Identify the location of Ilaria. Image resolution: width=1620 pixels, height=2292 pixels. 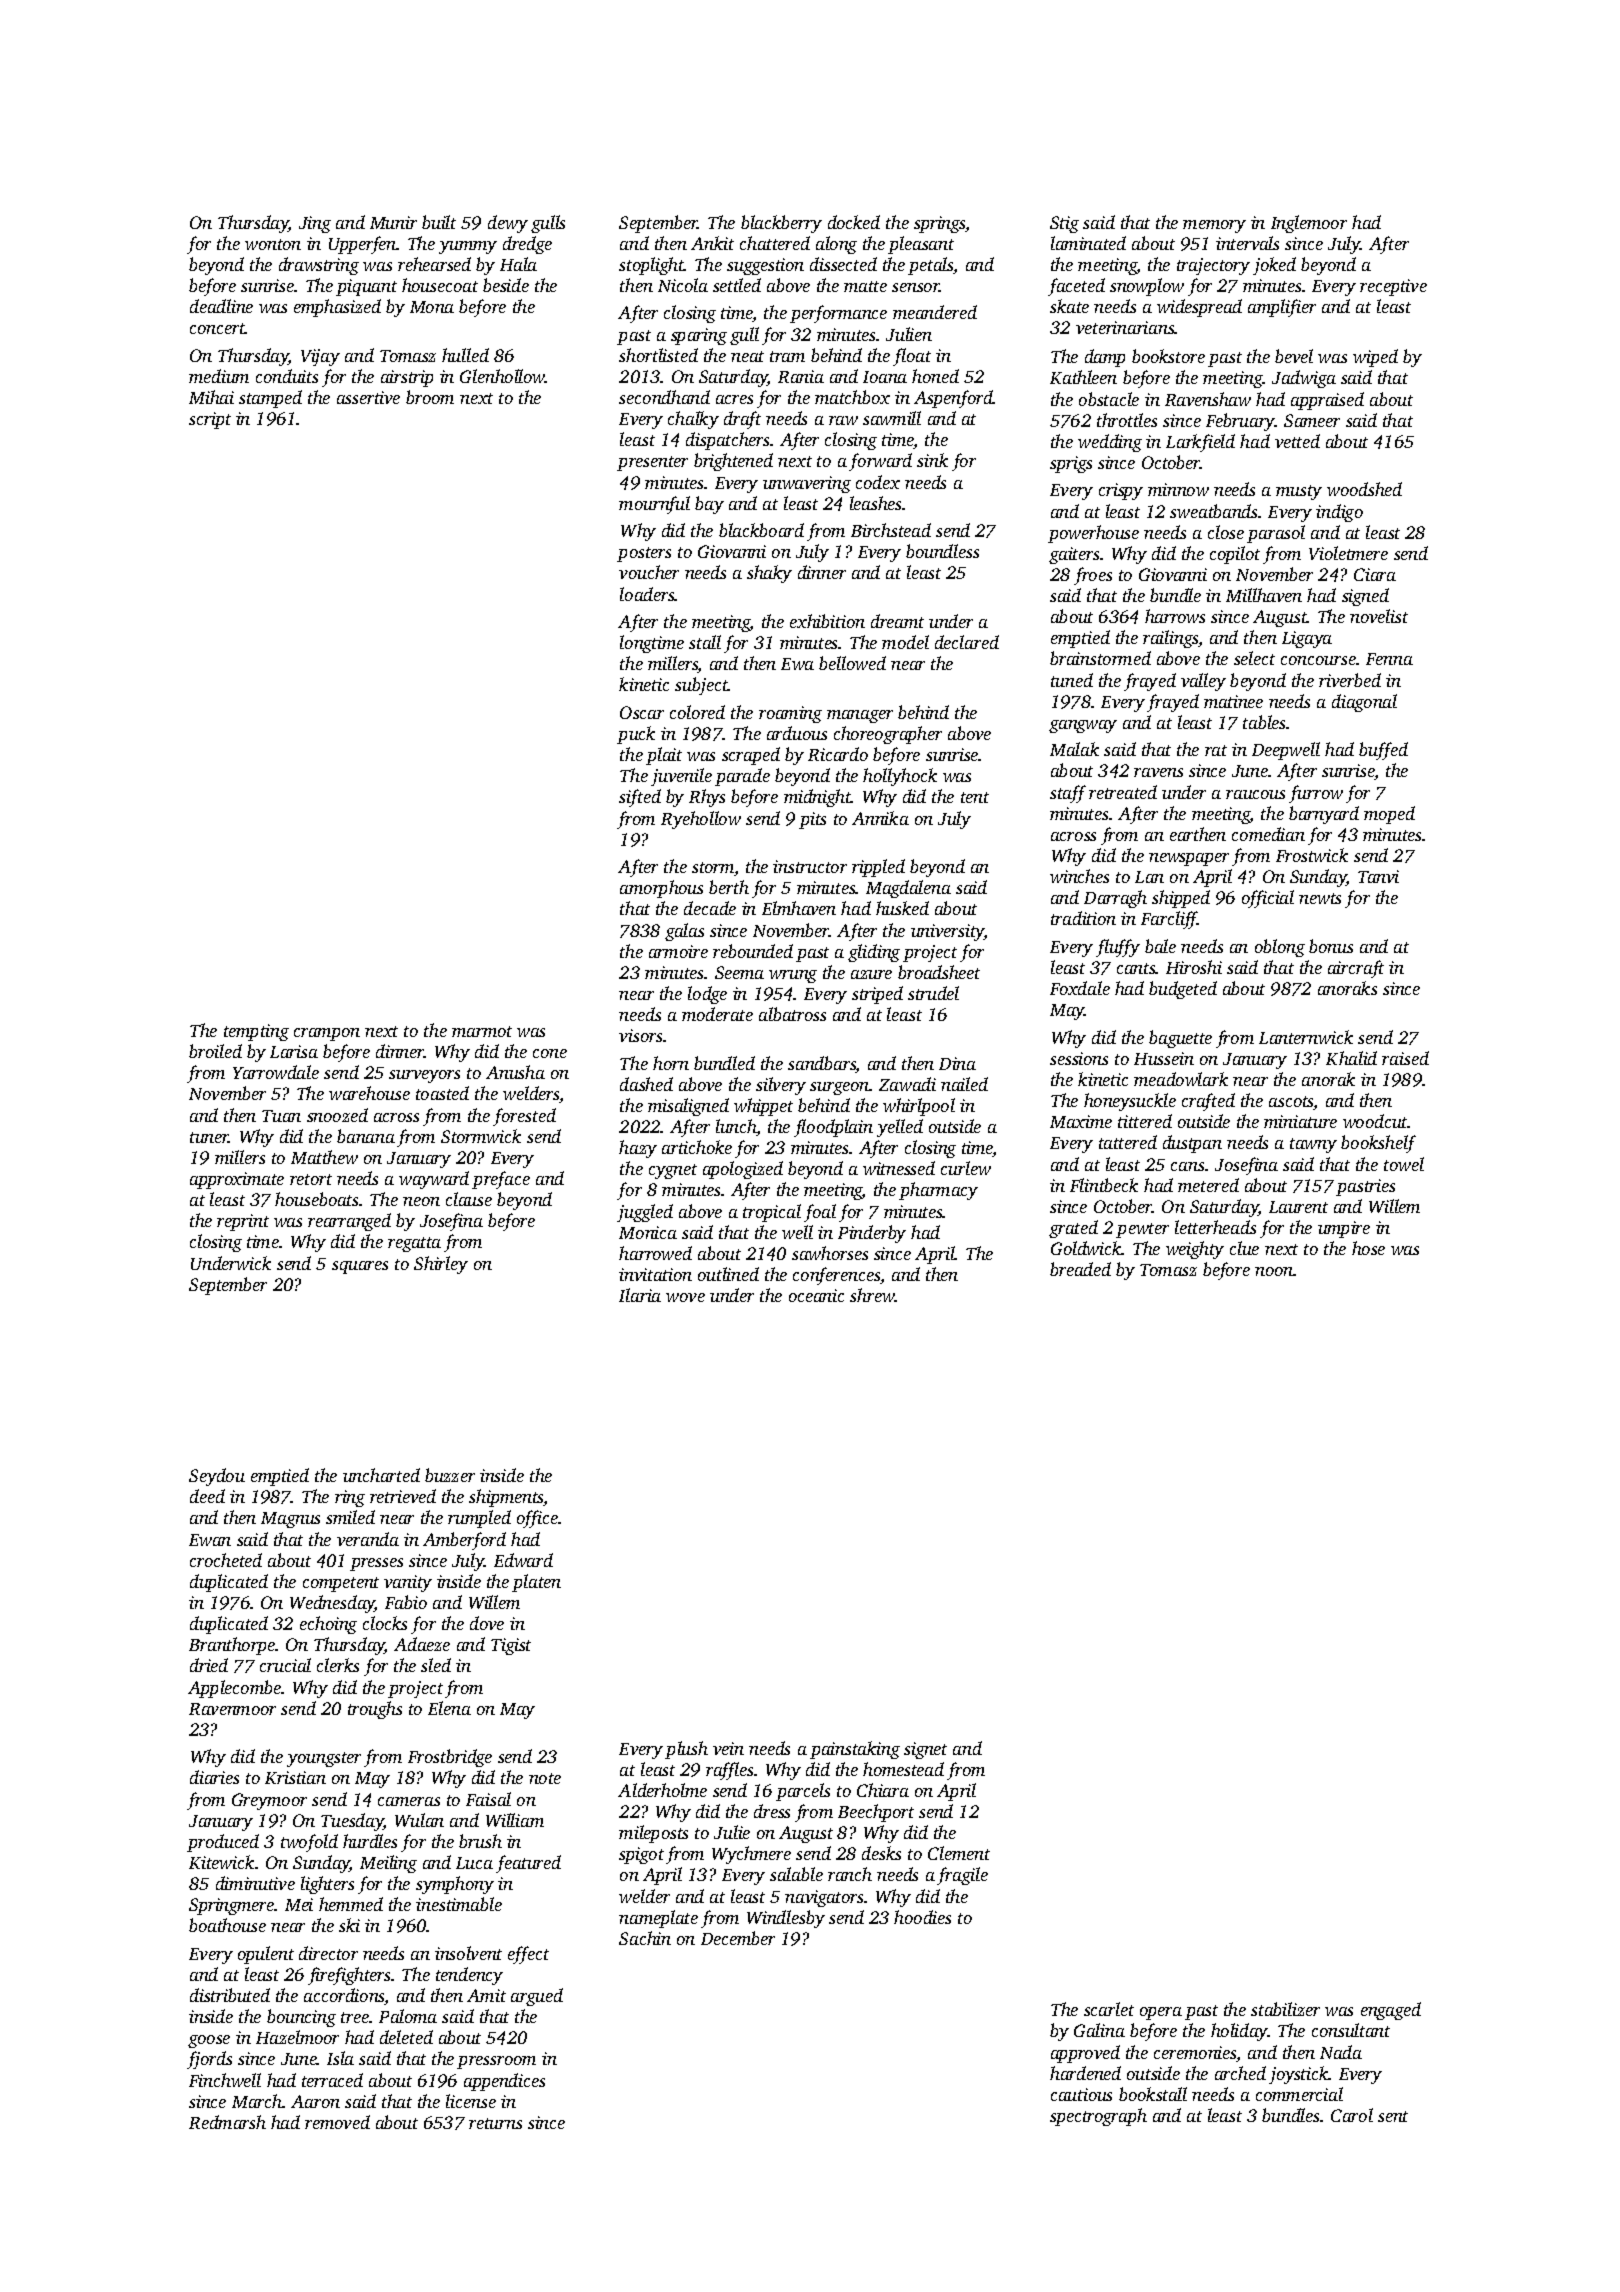
(640, 1295).
